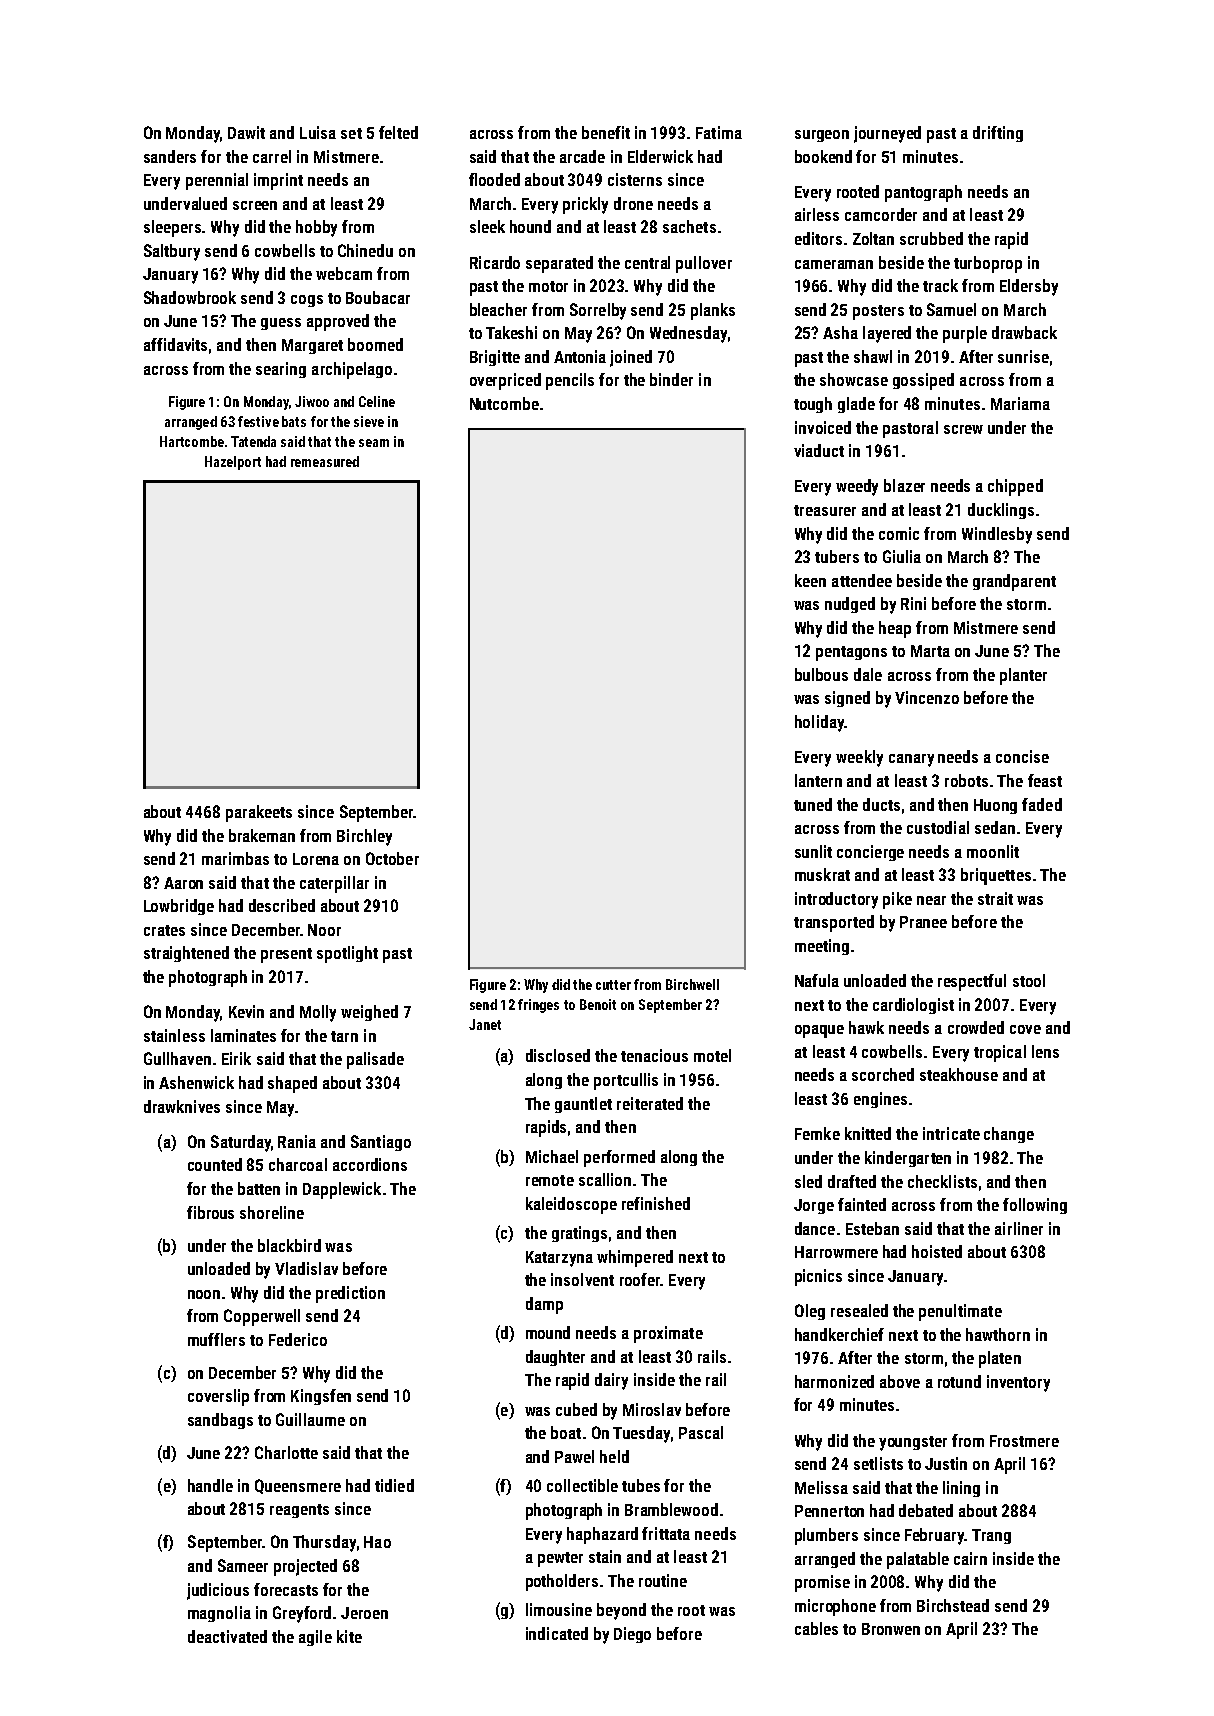 The height and width of the page is (1716, 1214). Describe the element at coordinates (606, 132) in the page. I see `benefit` at that location.
